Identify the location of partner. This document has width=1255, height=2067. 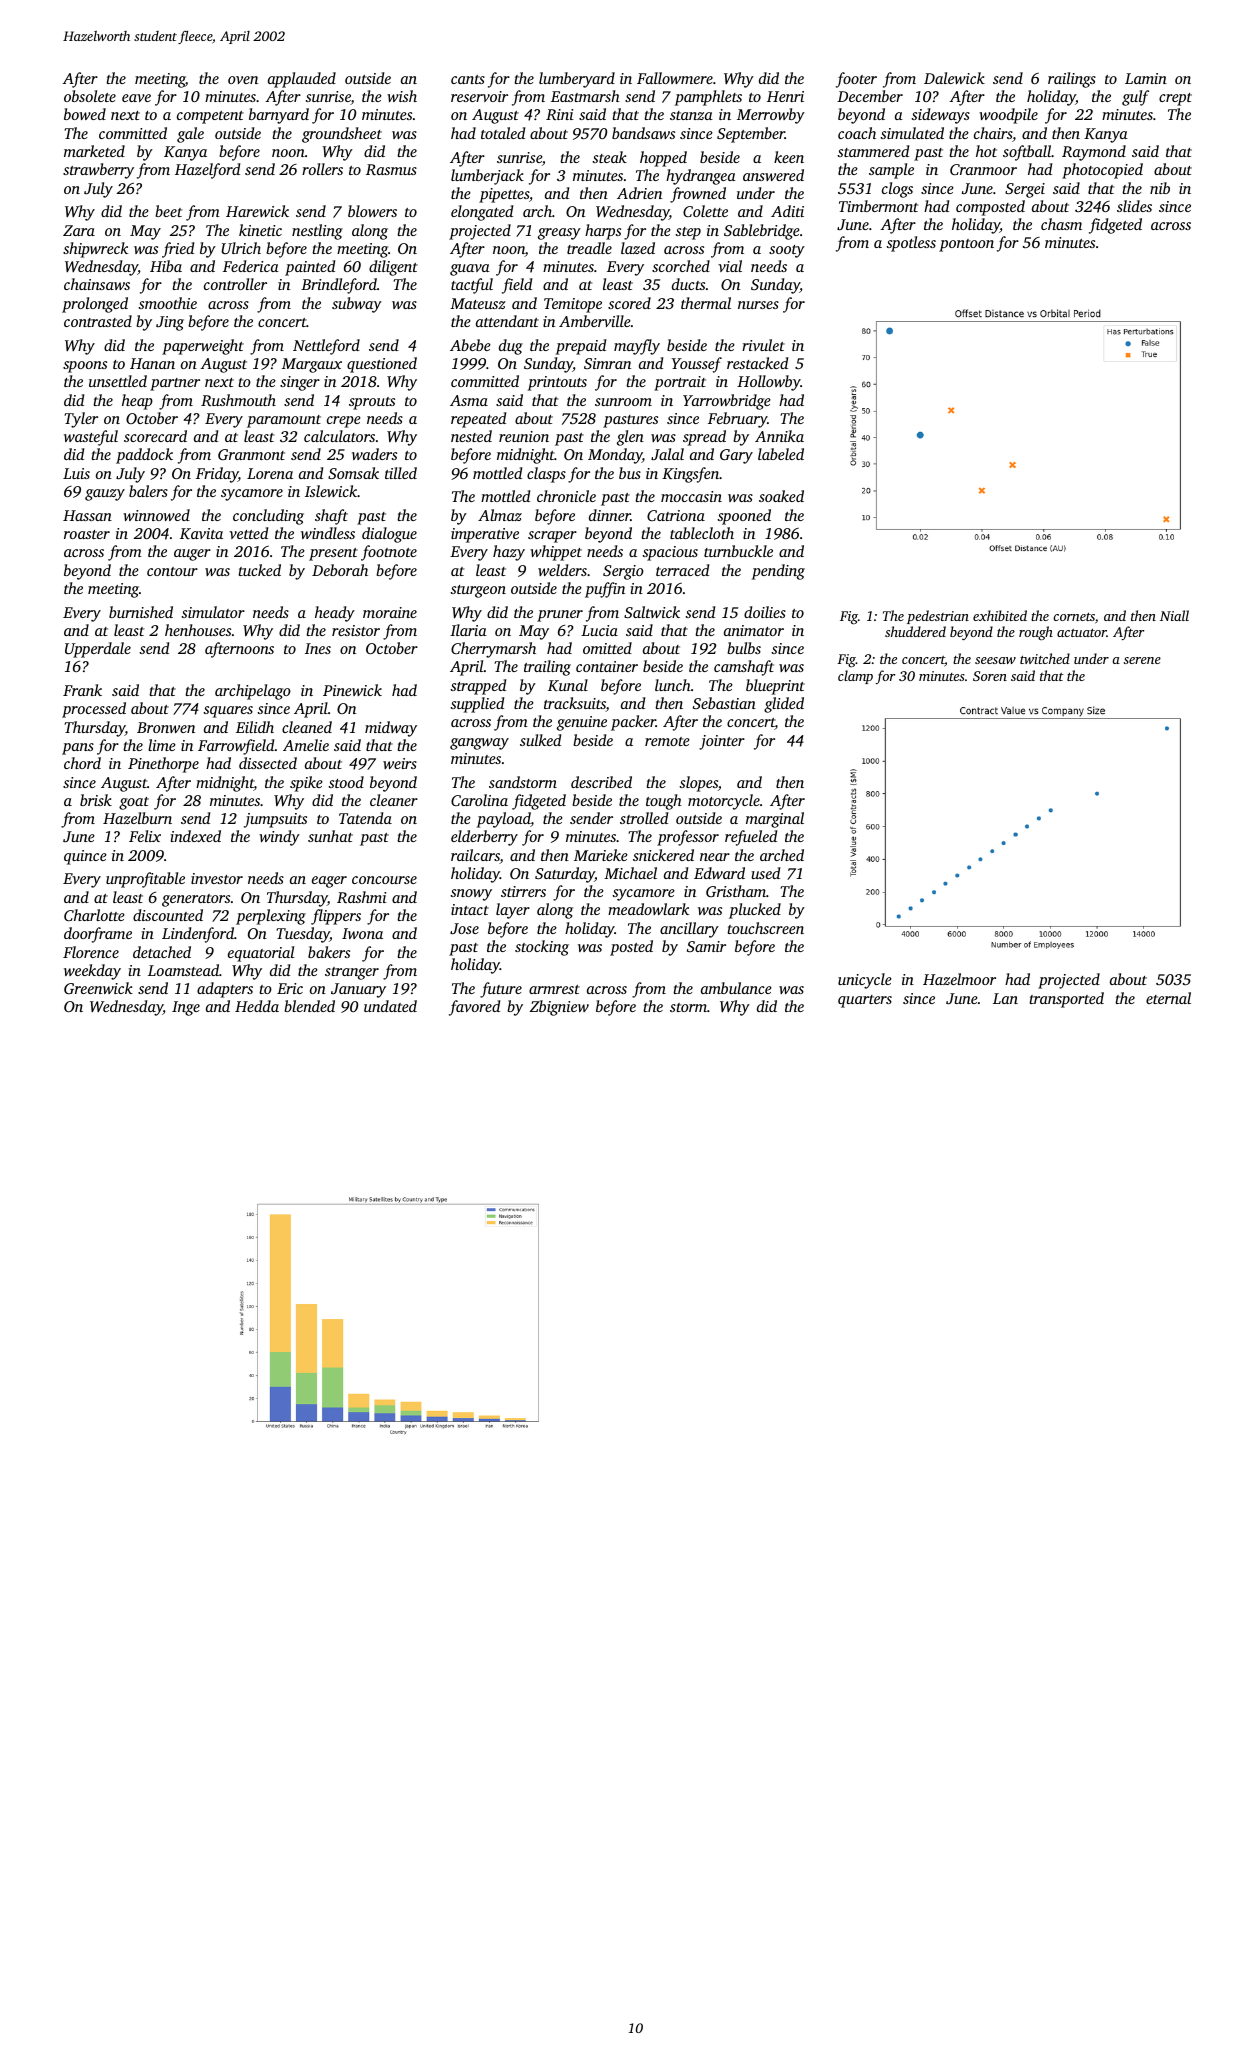
(175, 384).
